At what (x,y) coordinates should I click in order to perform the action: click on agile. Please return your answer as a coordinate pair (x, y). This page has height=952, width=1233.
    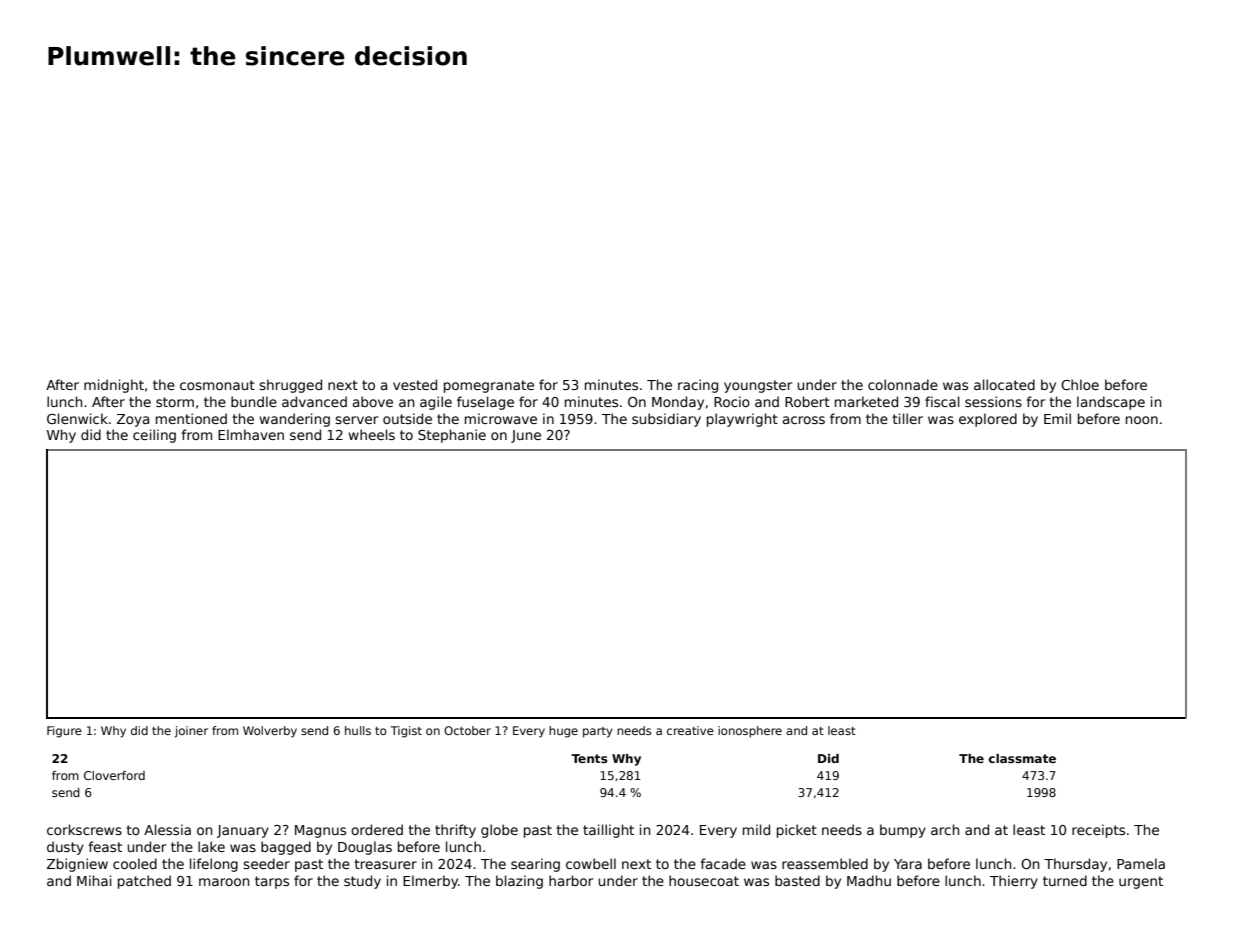
    Looking at the image, I should click on (436, 403).
